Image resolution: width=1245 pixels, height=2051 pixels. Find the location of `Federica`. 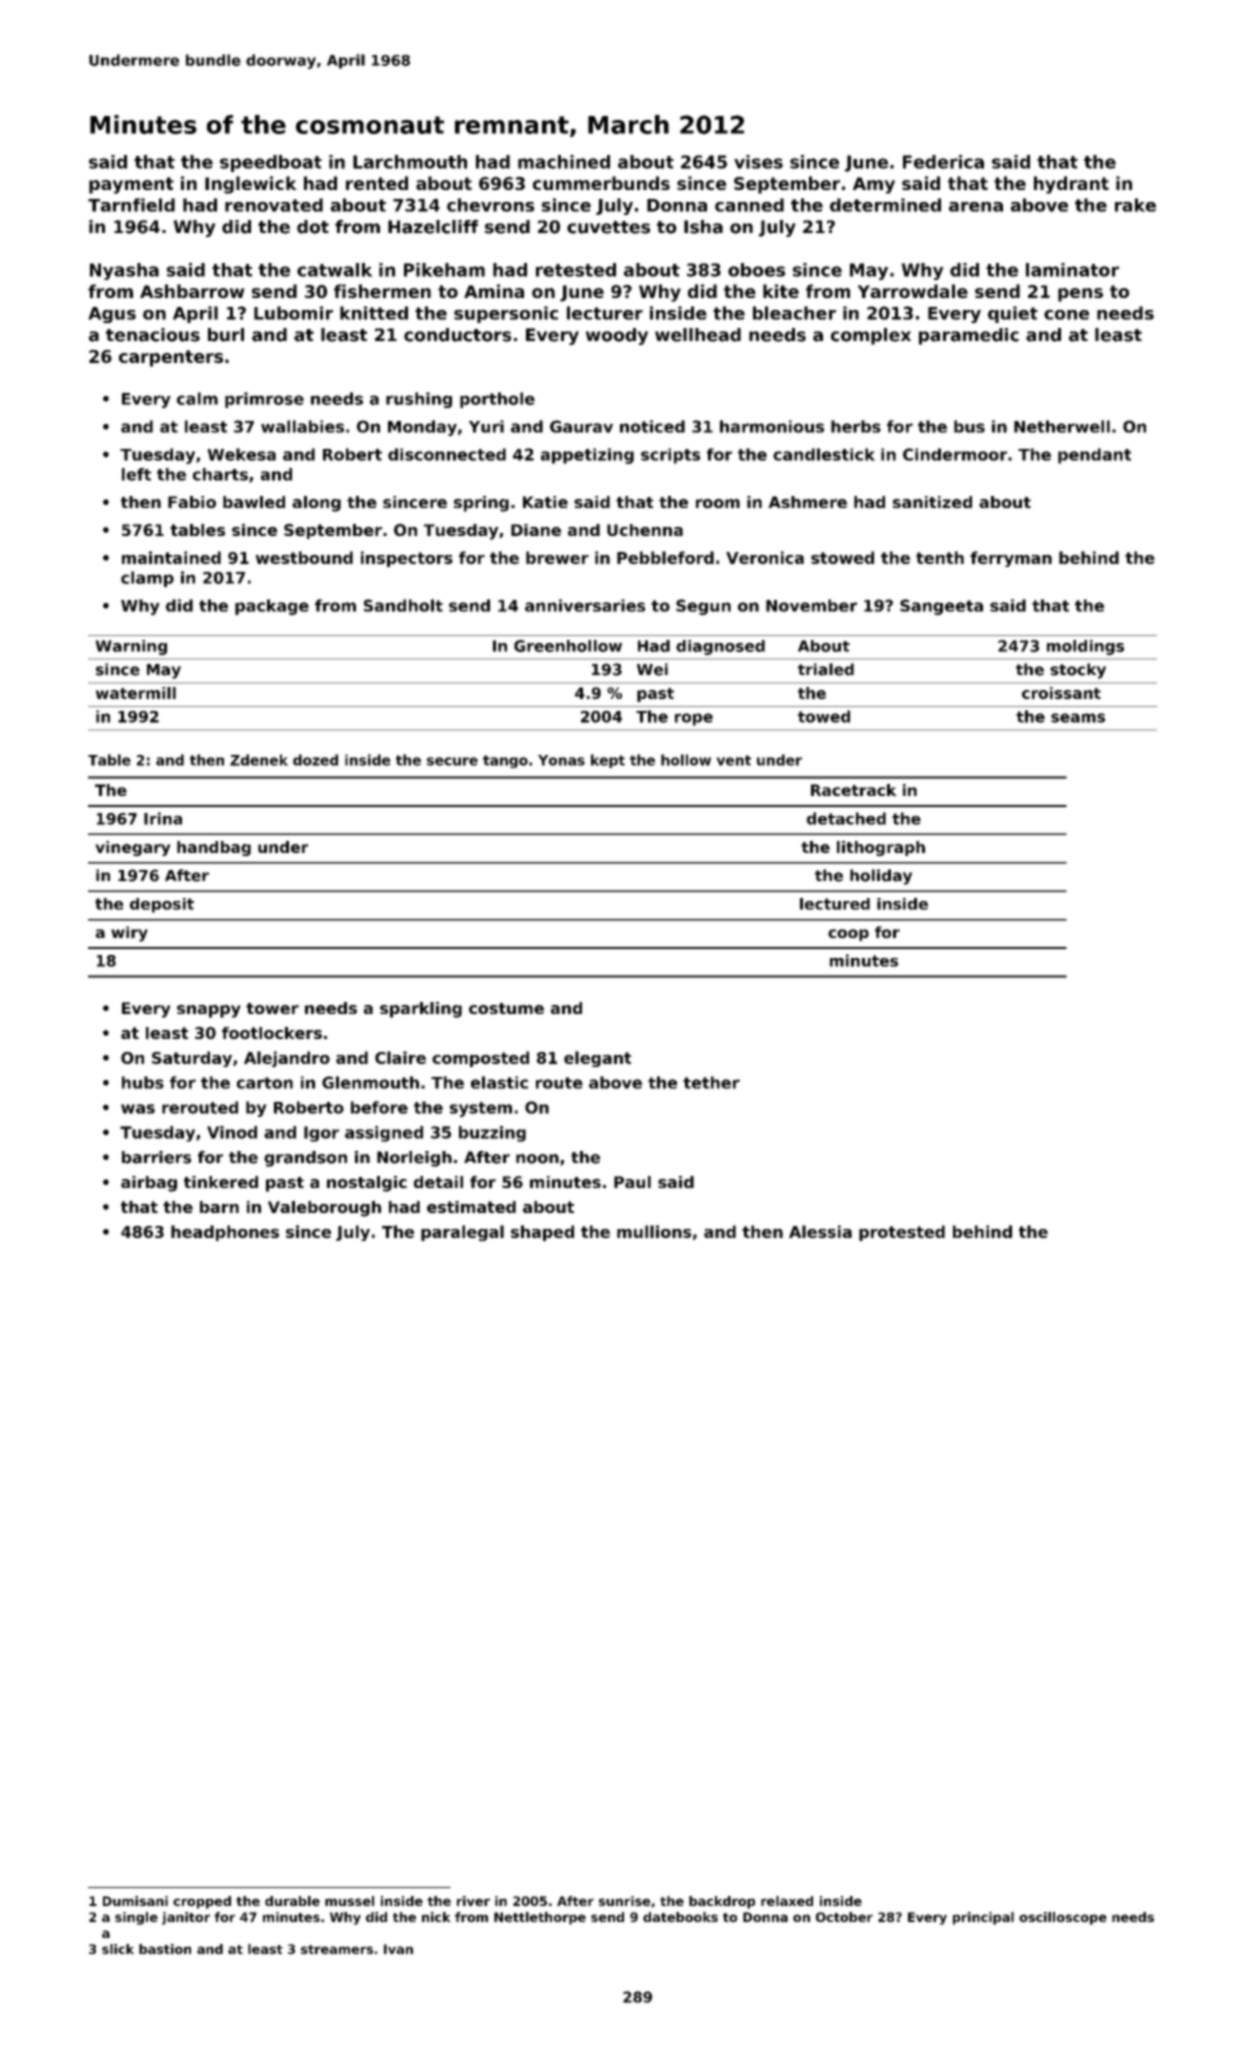

Federica is located at coordinates (943, 162).
